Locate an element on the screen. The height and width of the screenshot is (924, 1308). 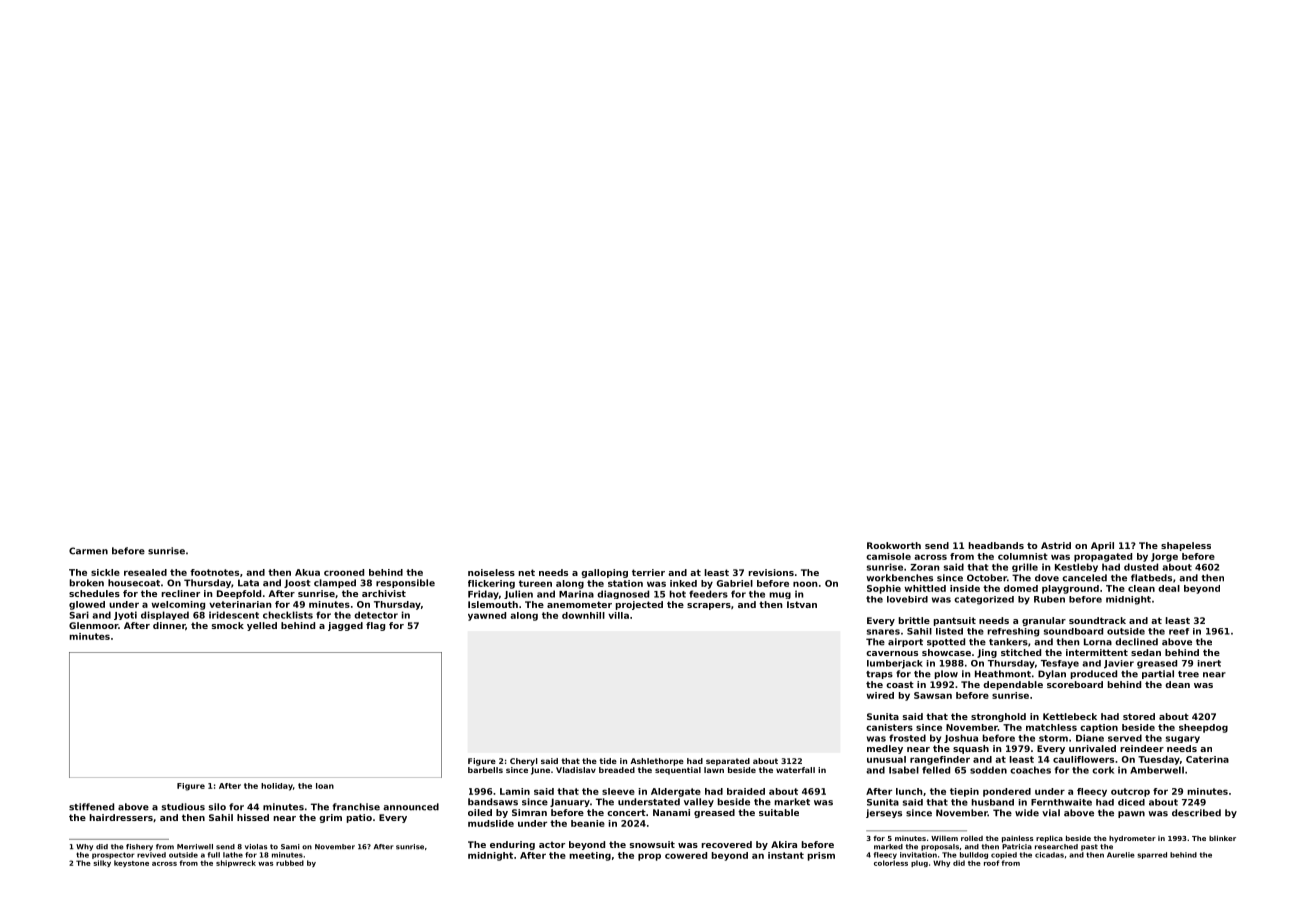
enduring is located at coordinates (512, 845).
